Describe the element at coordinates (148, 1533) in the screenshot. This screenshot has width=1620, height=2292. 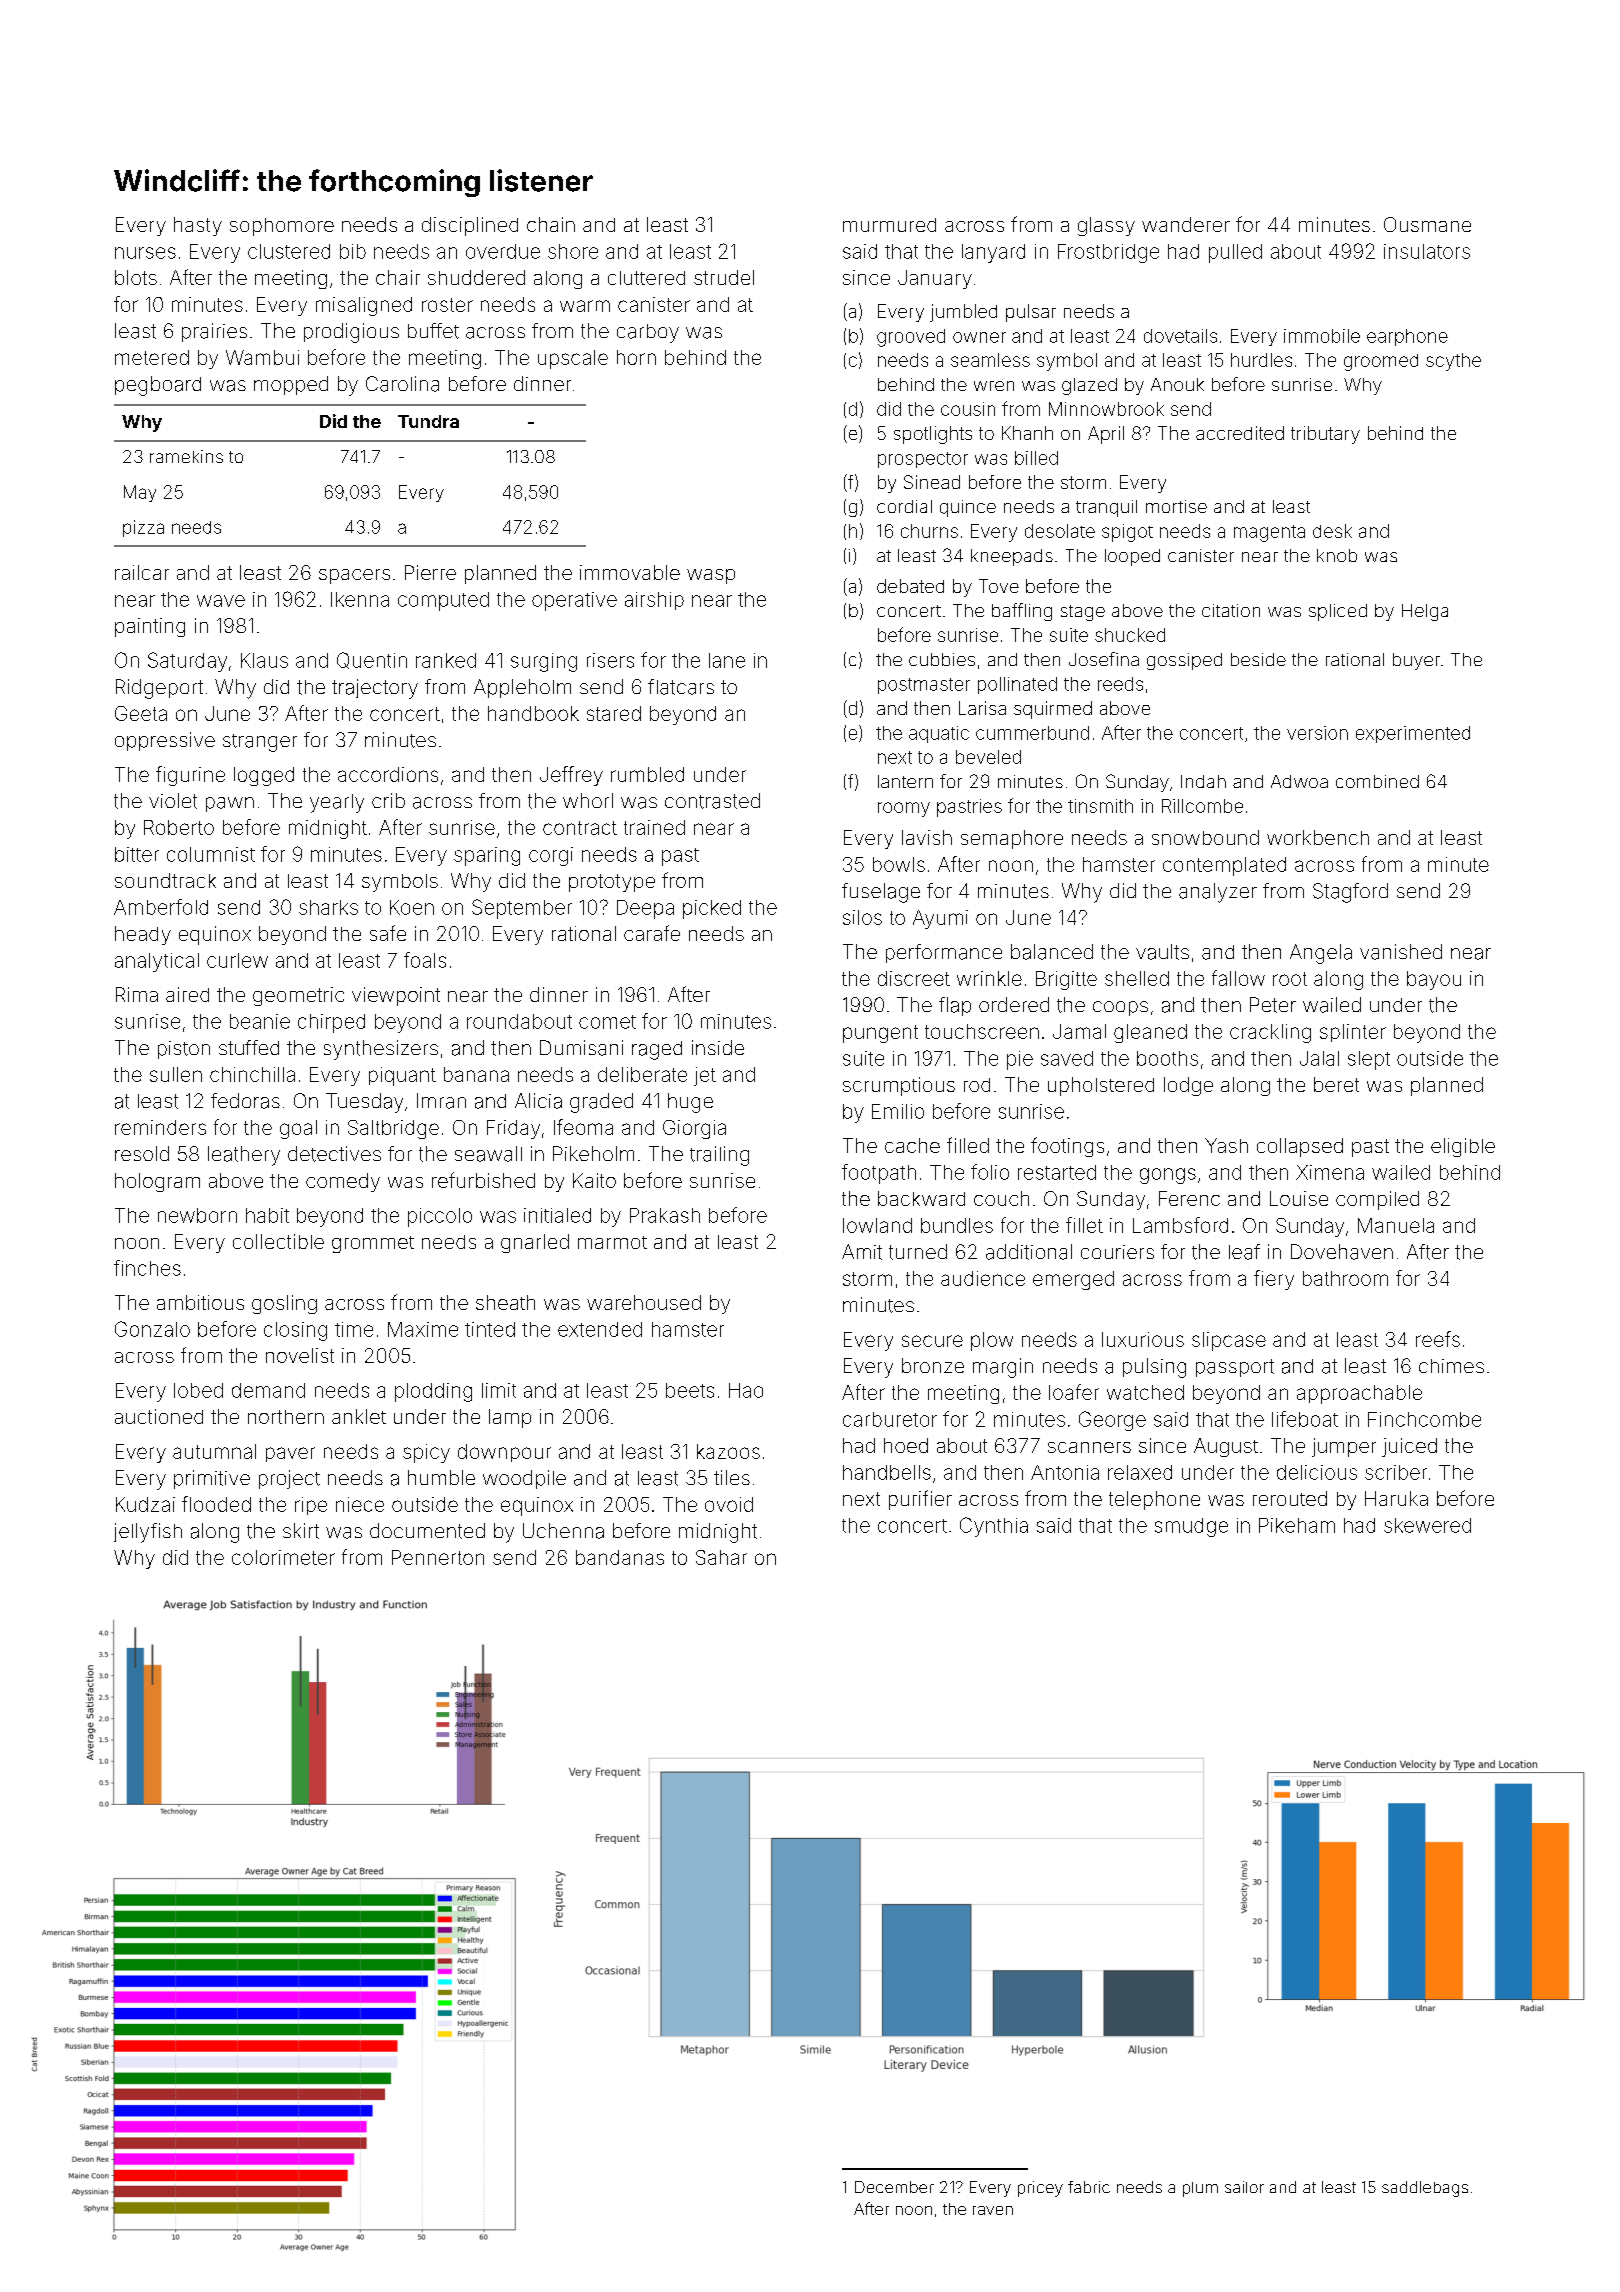
I see `jellyfish` at that location.
